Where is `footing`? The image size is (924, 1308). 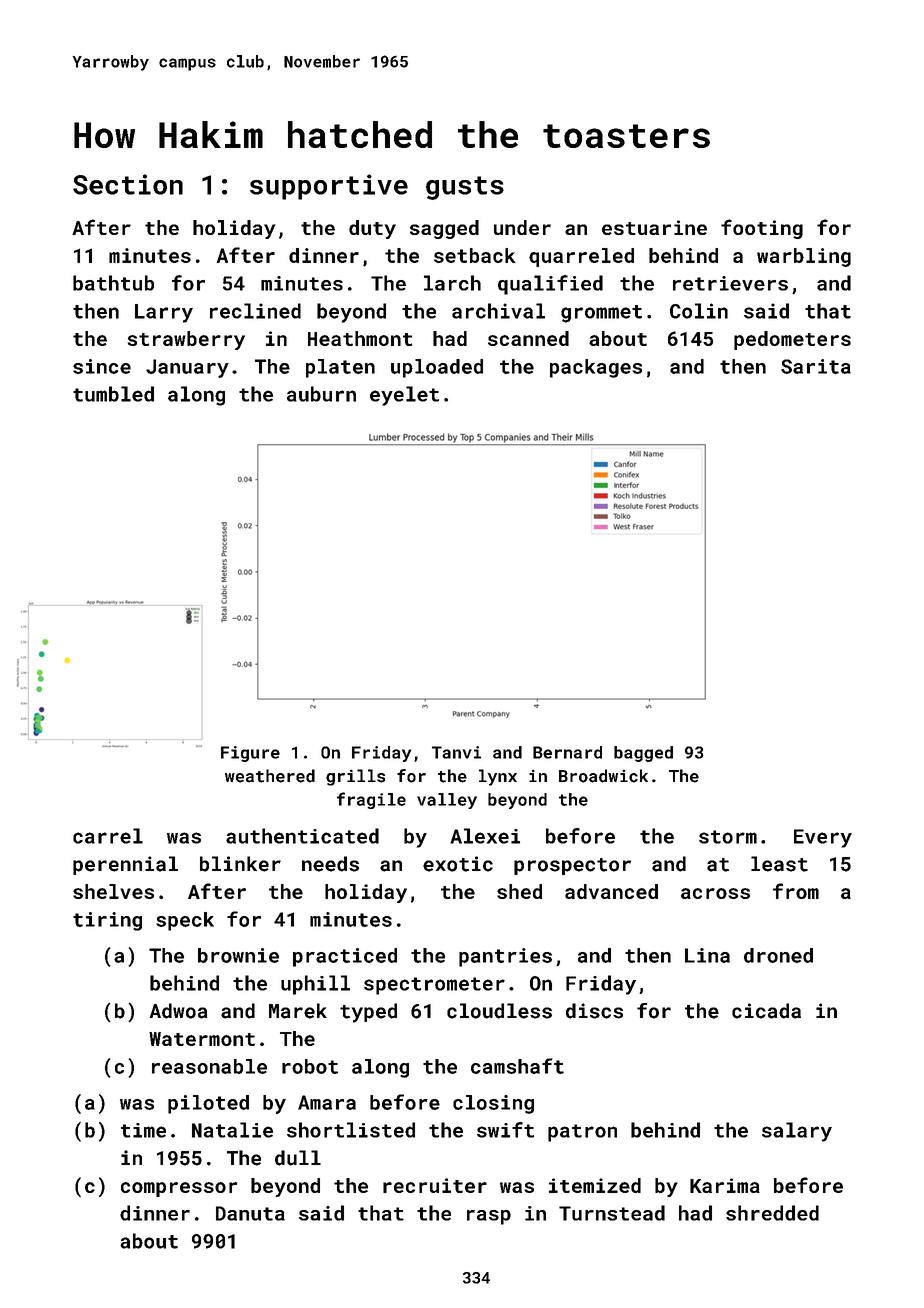
footing is located at coordinates (762, 229).
